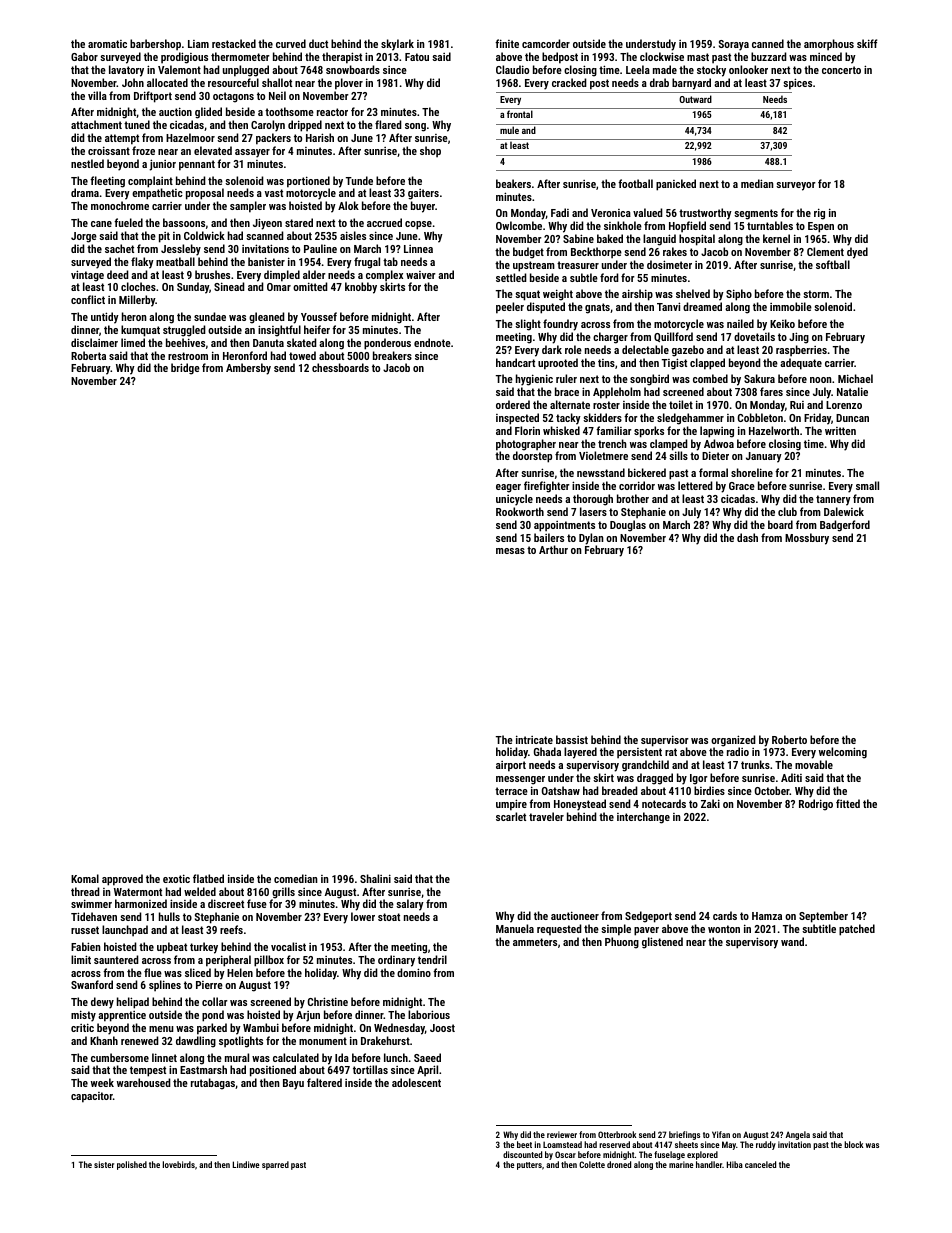 The height and width of the image is (1233, 952). Describe the element at coordinates (104, 1040) in the image. I see `Khanh` at that location.
